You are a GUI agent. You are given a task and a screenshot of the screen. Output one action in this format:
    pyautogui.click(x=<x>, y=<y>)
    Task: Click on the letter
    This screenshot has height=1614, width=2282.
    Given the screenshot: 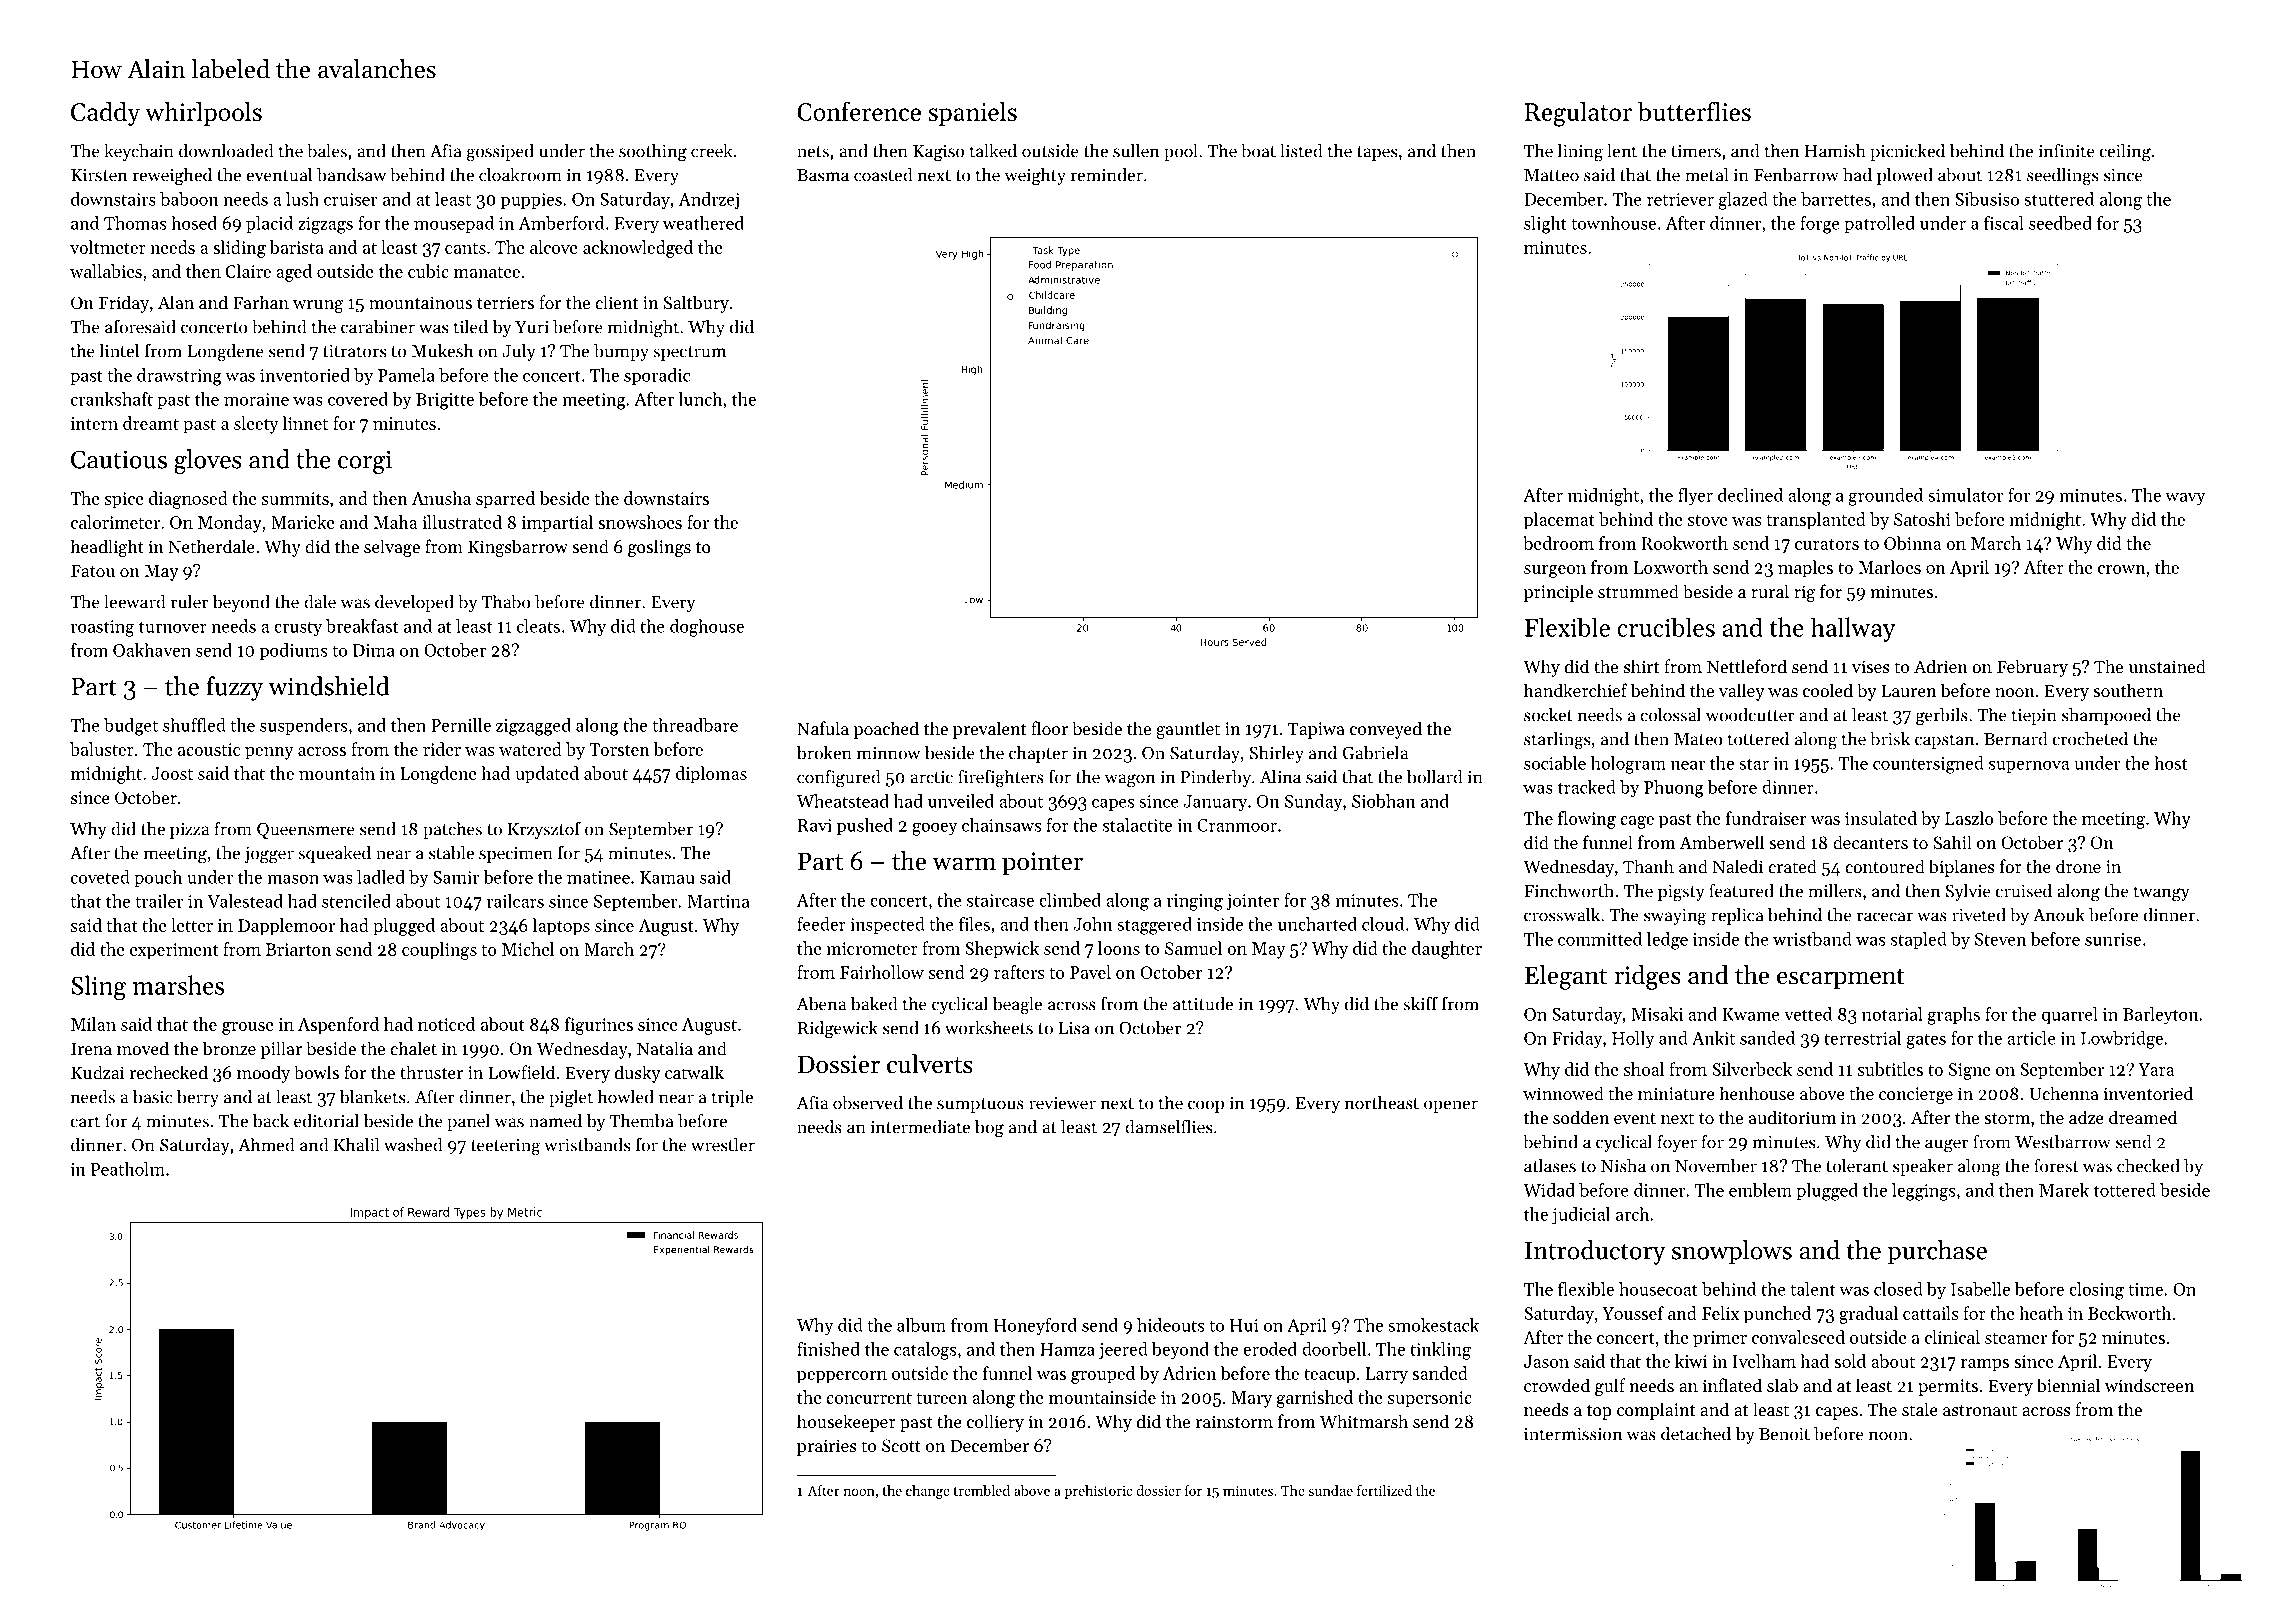 What is the action you would take?
    pyautogui.click(x=192, y=925)
